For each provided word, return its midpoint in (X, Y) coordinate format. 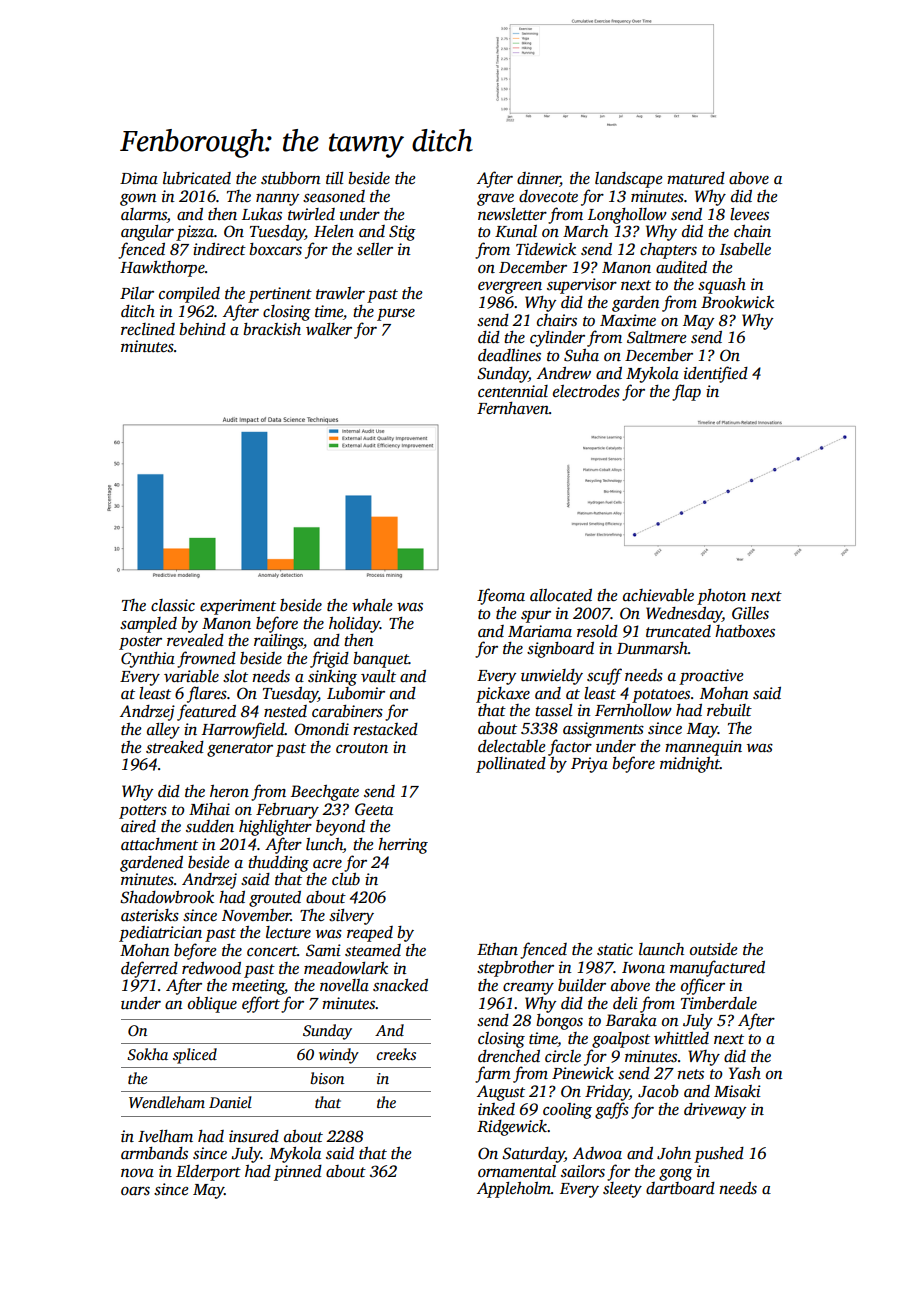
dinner (538, 179)
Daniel (230, 1102)
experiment (238, 607)
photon (721, 597)
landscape (629, 180)
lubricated (197, 178)
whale (372, 605)
